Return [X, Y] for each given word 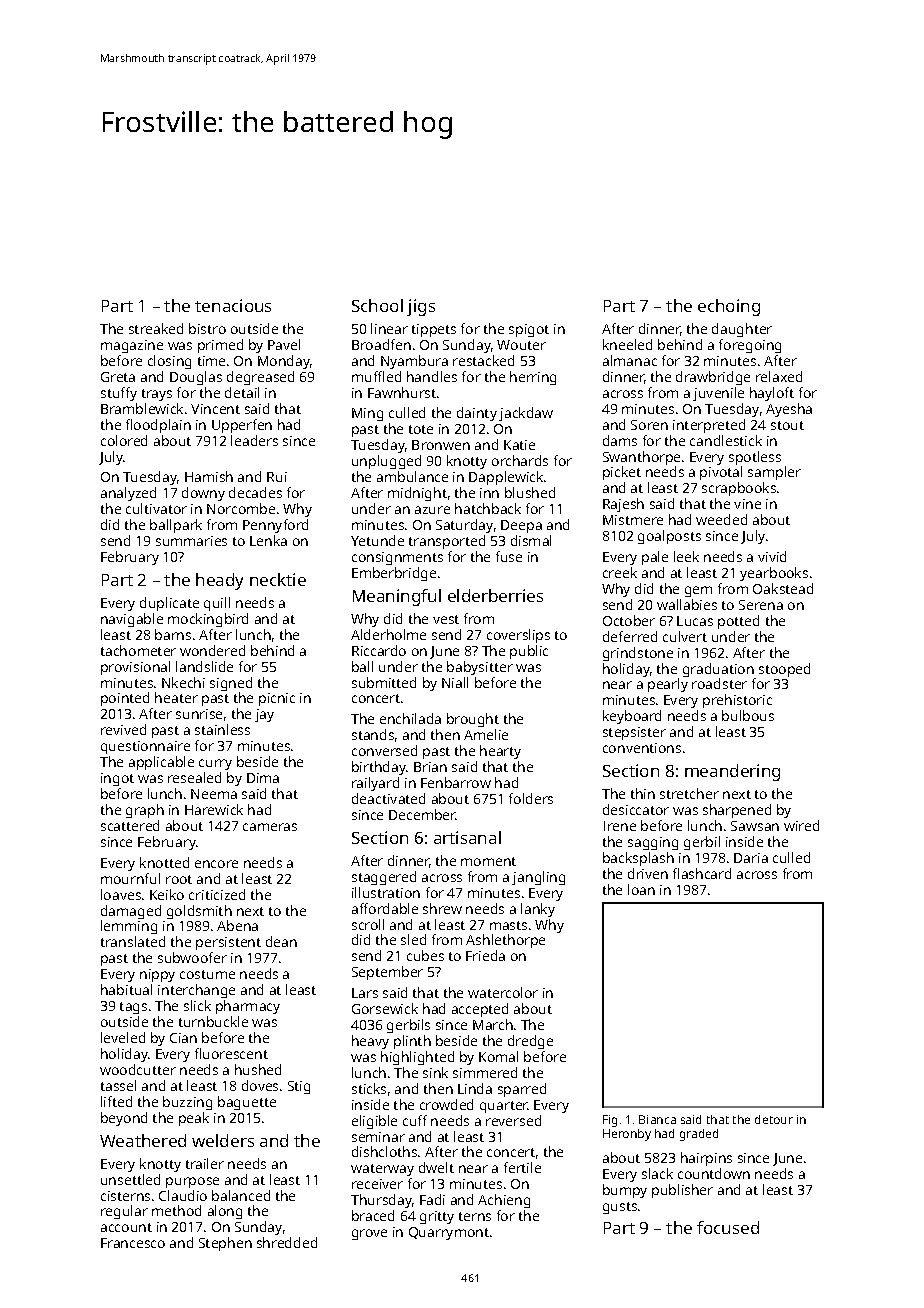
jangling [538, 878]
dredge [530, 1042]
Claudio [183, 1195]
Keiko [167, 894]
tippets [434, 330]
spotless [755, 458]
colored [124, 440]
